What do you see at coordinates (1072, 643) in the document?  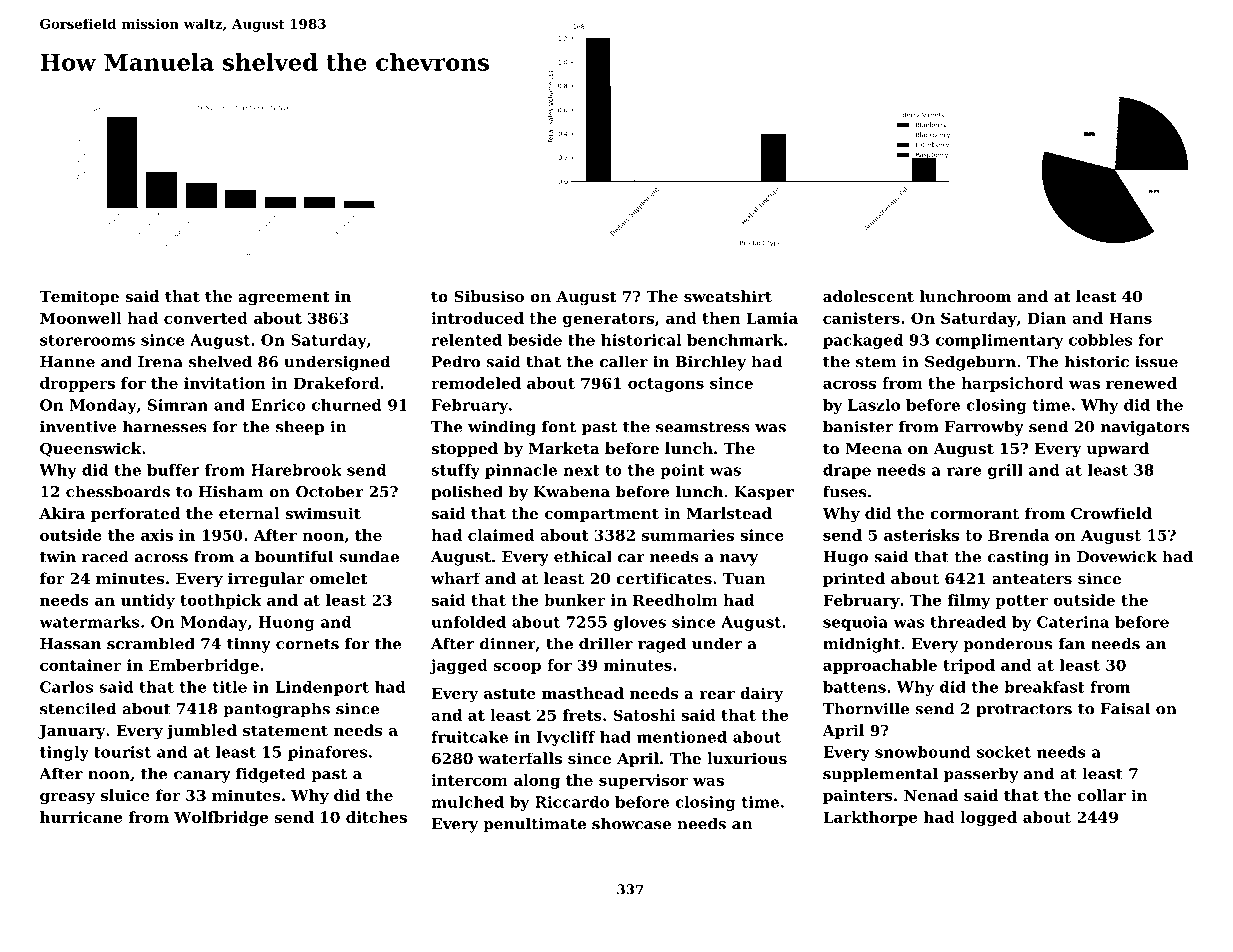 I see `fan` at bounding box center [1072, 643].
